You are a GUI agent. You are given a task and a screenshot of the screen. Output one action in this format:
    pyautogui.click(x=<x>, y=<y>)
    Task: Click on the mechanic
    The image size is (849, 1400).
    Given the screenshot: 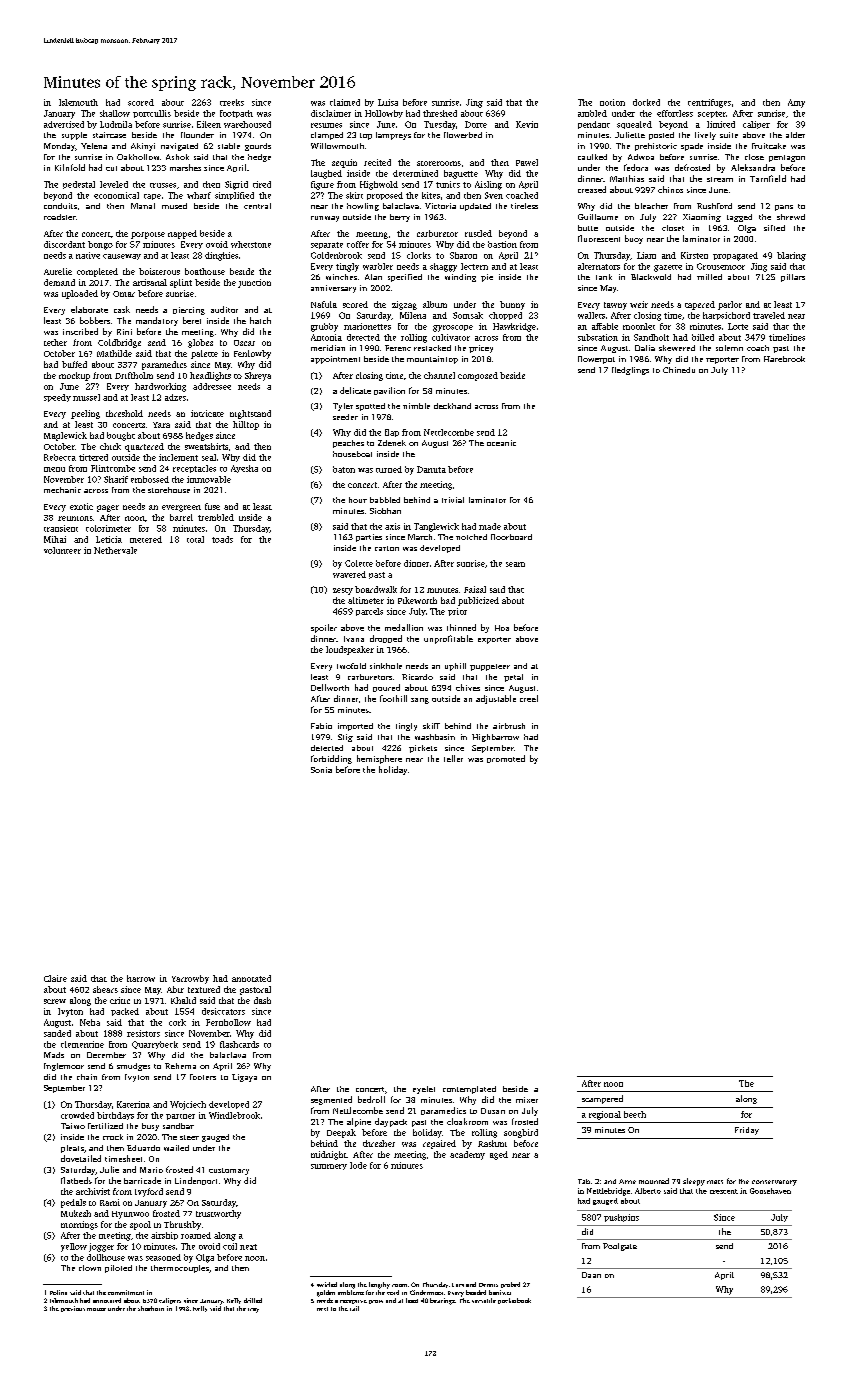 What is the action you would take?
    pyautogui.click(x=62, y=490)
